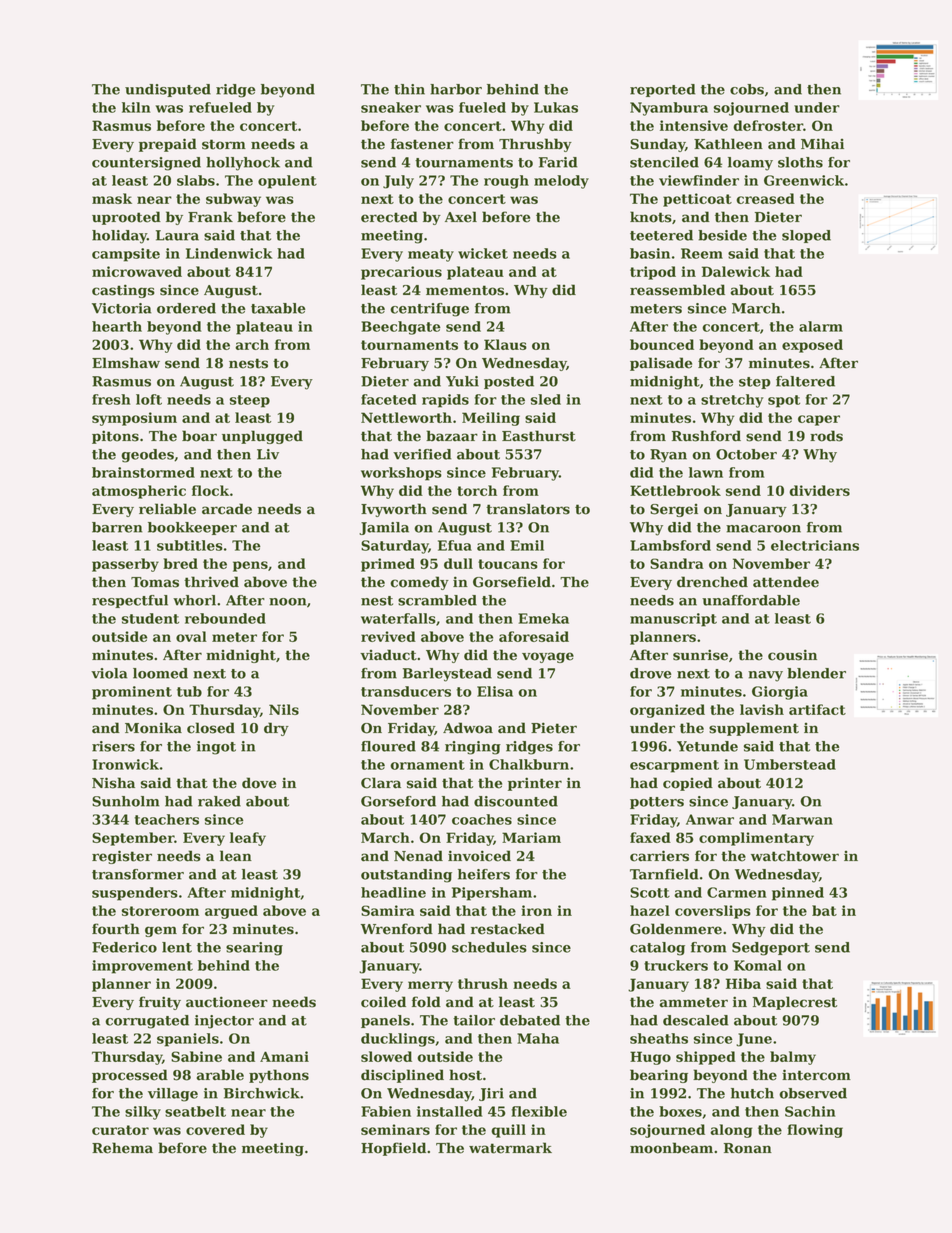  What do you see at coordinates (826, 436) in the document?
I see `rods` at bounding box center [826, 436].
